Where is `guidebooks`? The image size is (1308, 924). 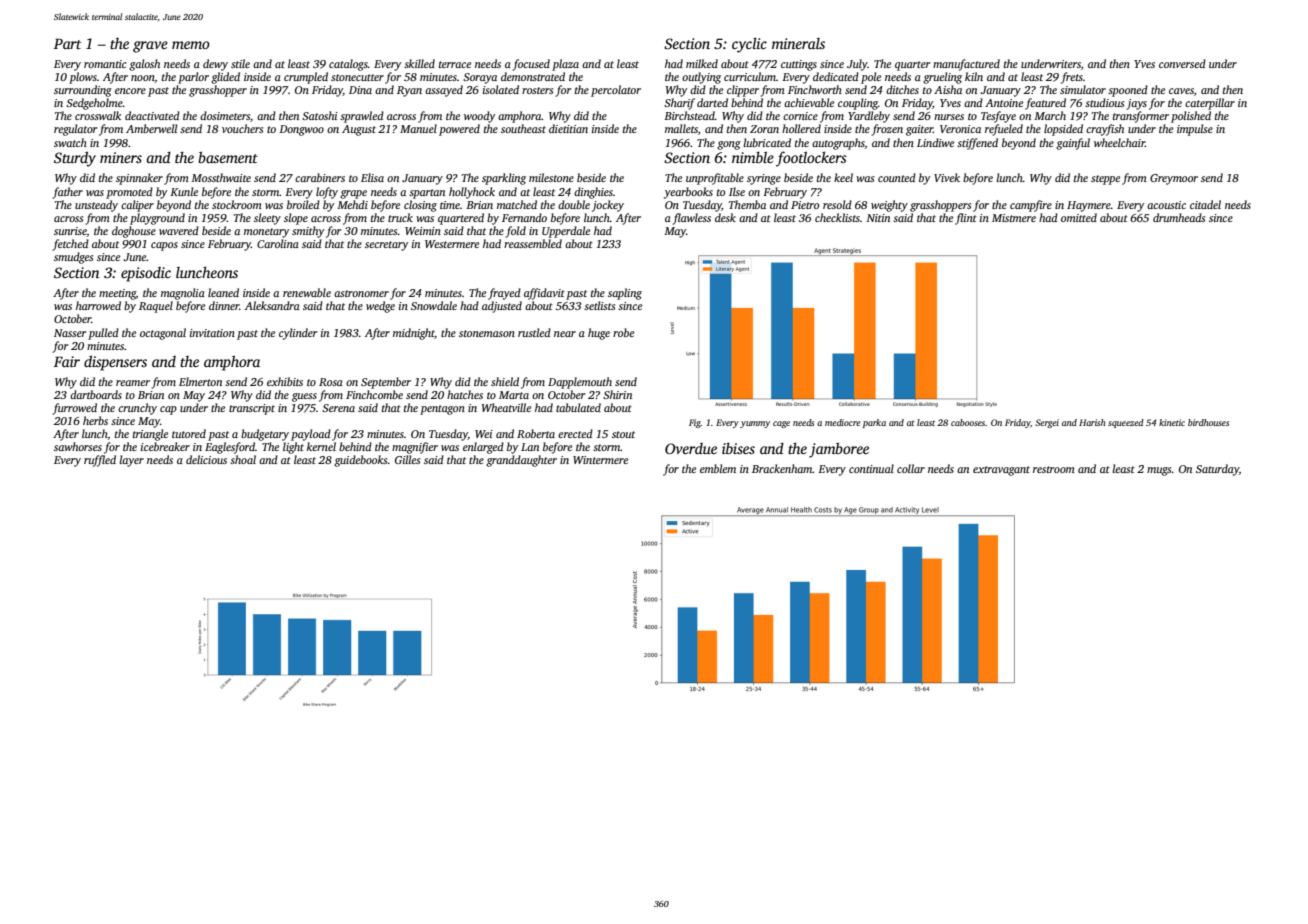
guidebooks is located at coordinates (360, 461).
